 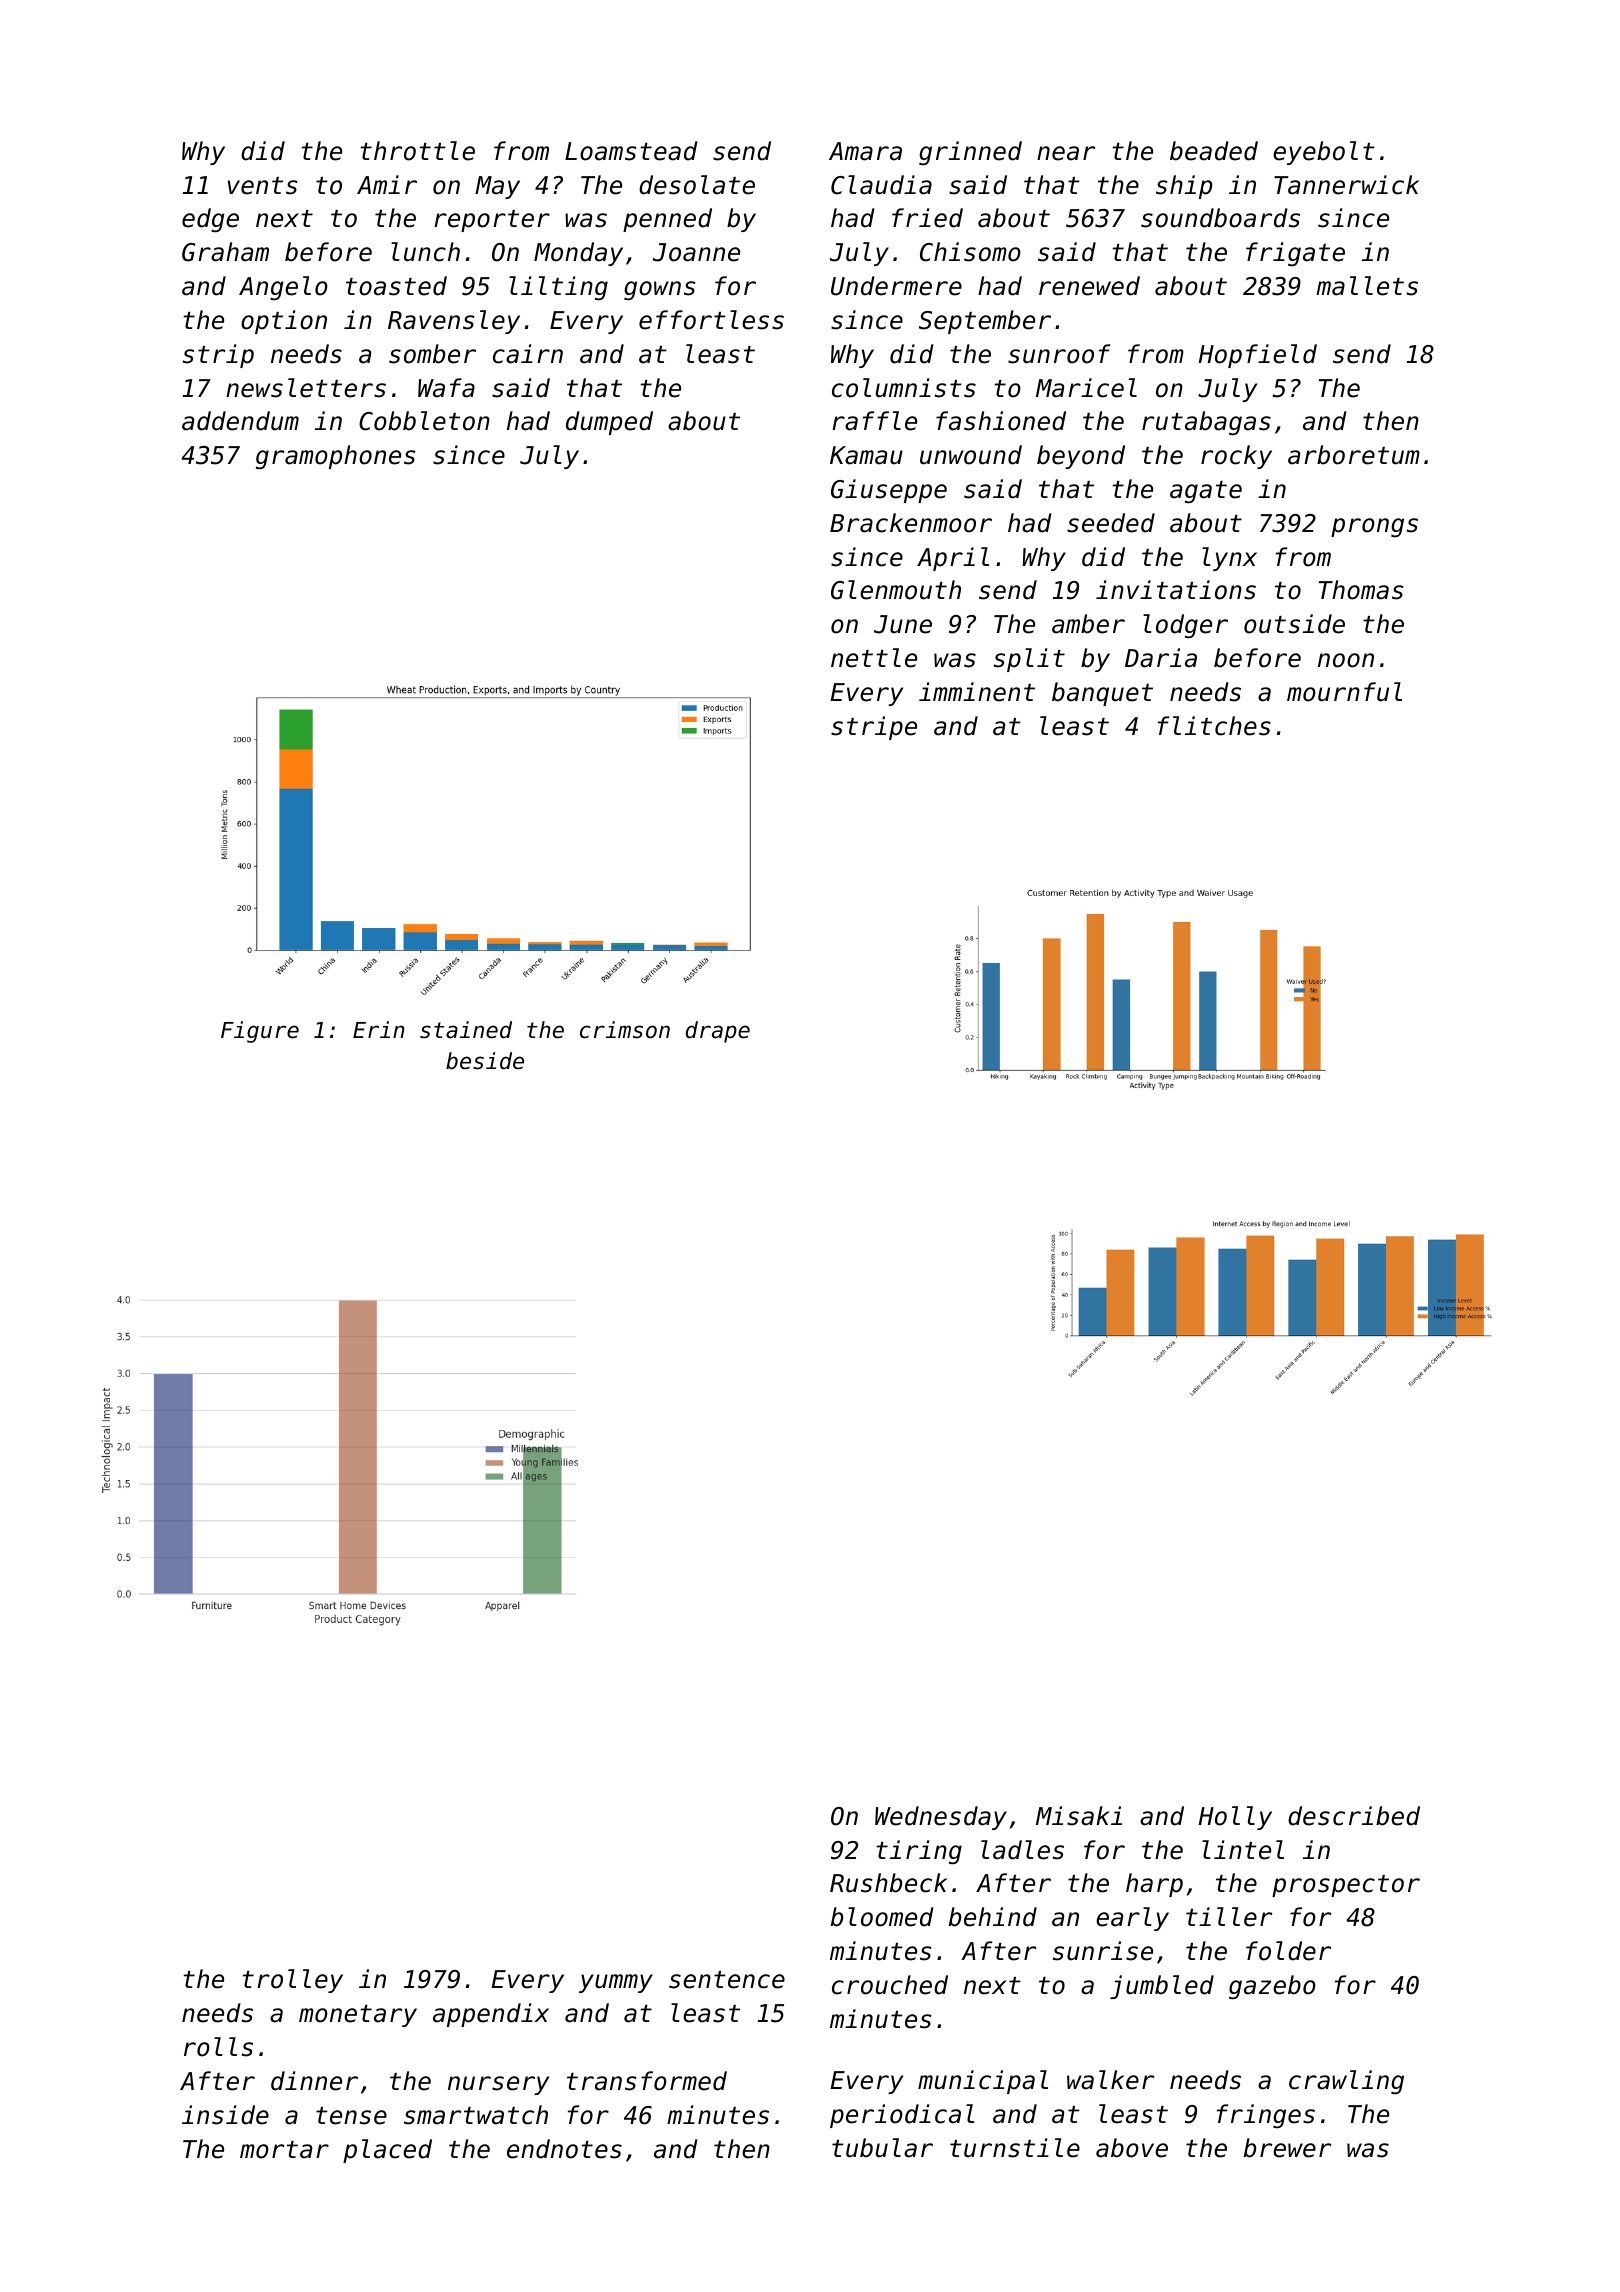 I want to click on nettle, so click(x=874, y=658).
